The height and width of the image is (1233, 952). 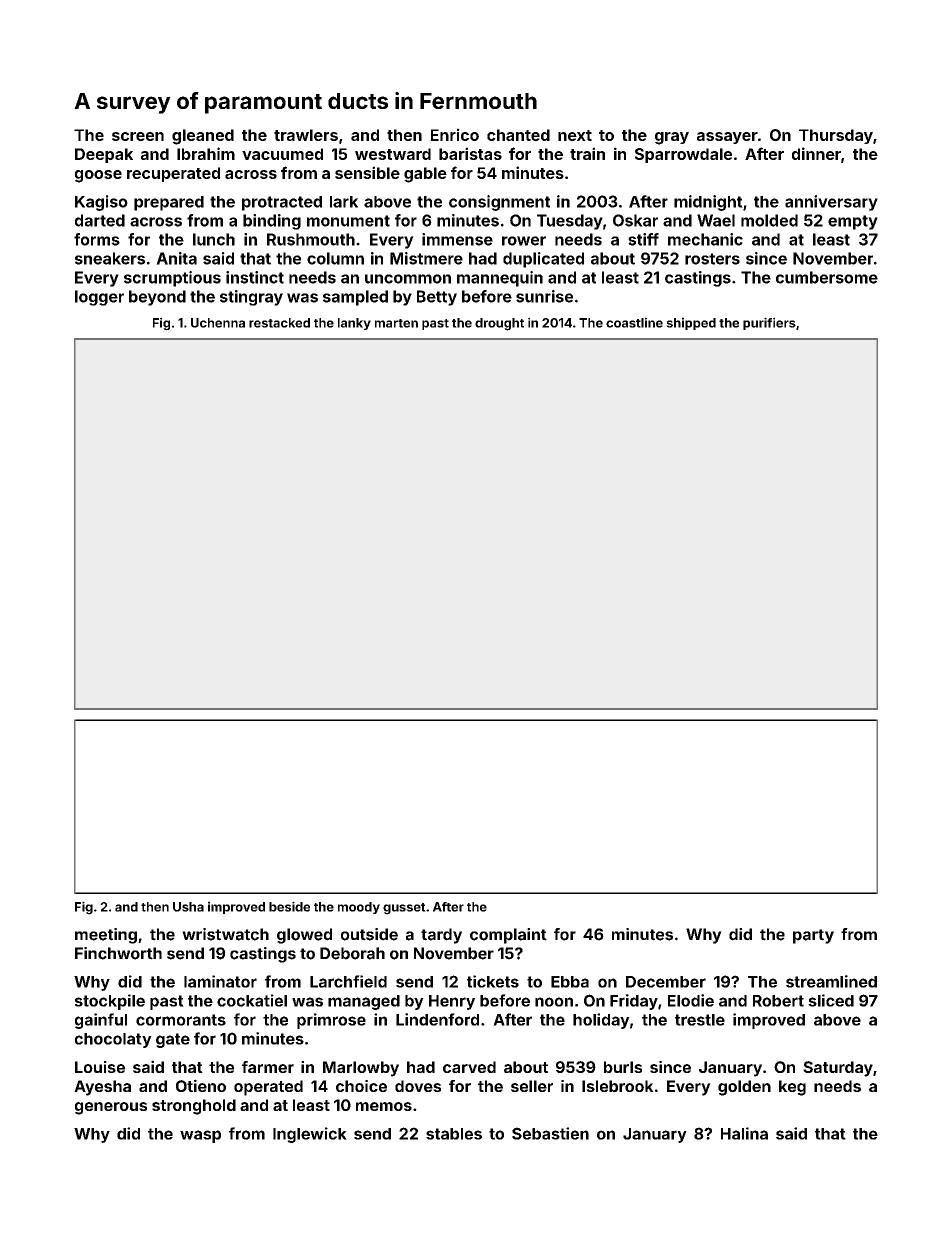 I want to click on consignment, so click(x=499, y=203).
